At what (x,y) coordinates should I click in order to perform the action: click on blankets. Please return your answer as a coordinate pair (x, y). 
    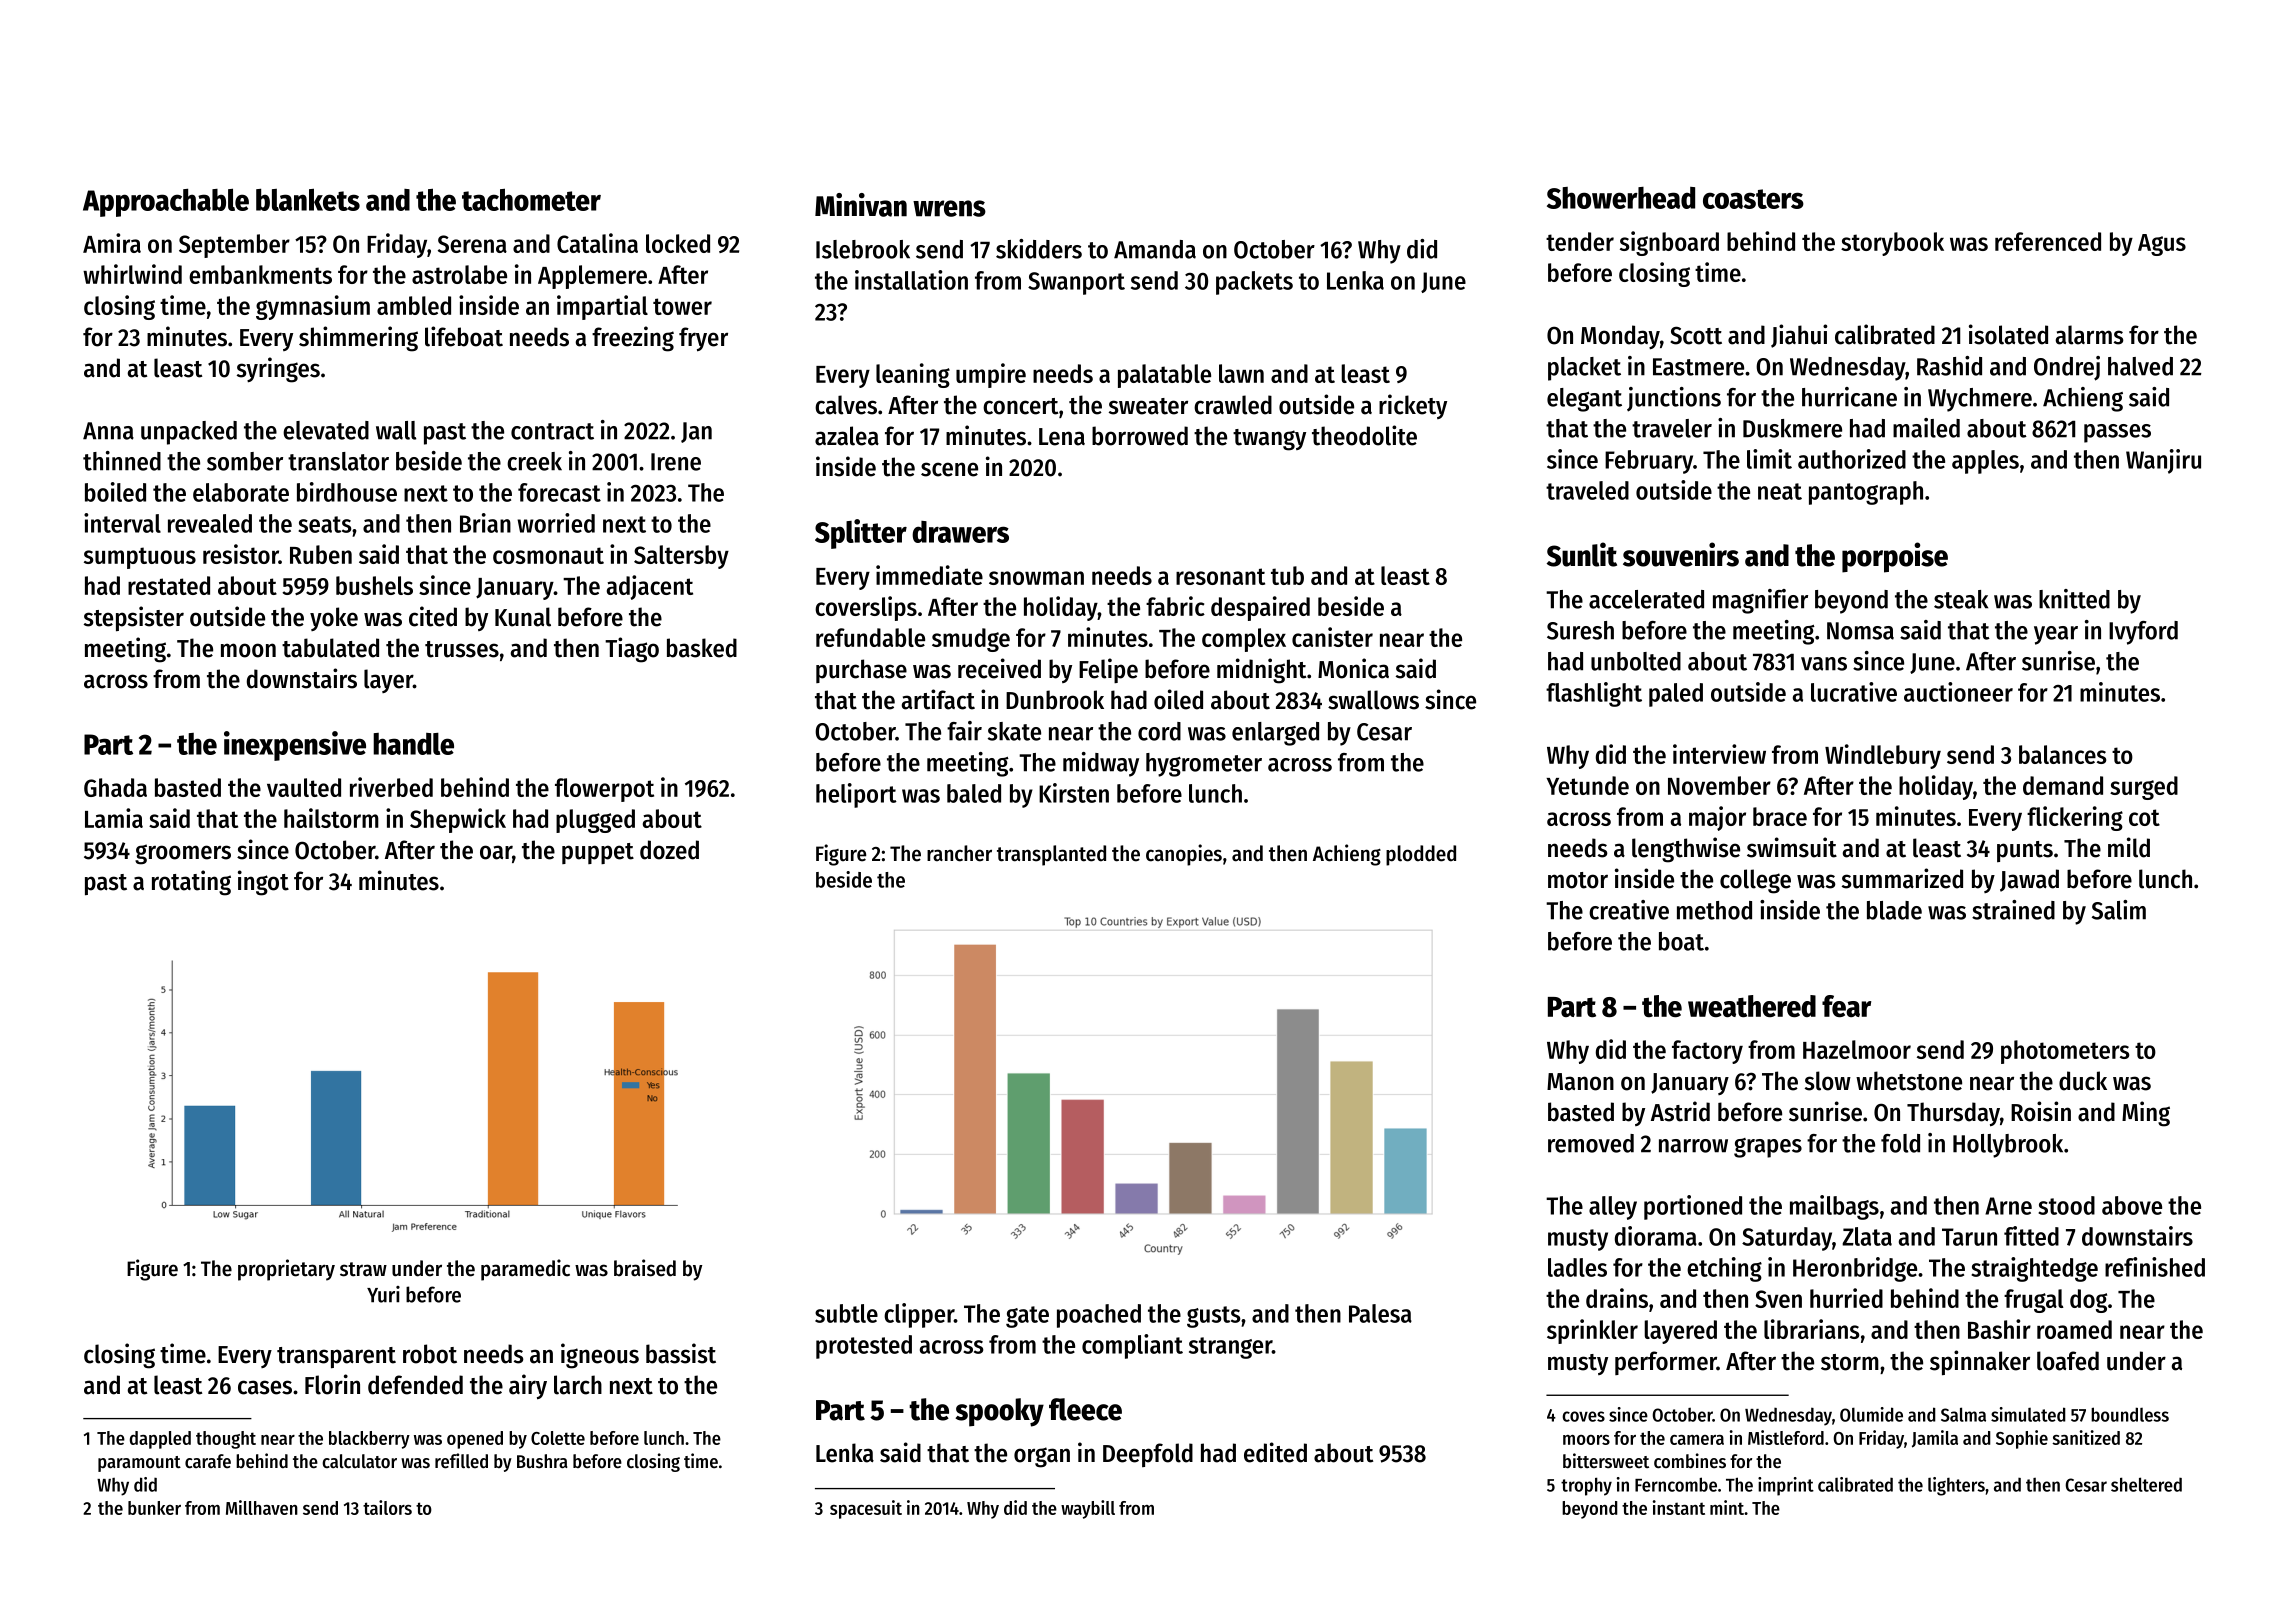
    Looking at the image, I should click on (308, 199).
